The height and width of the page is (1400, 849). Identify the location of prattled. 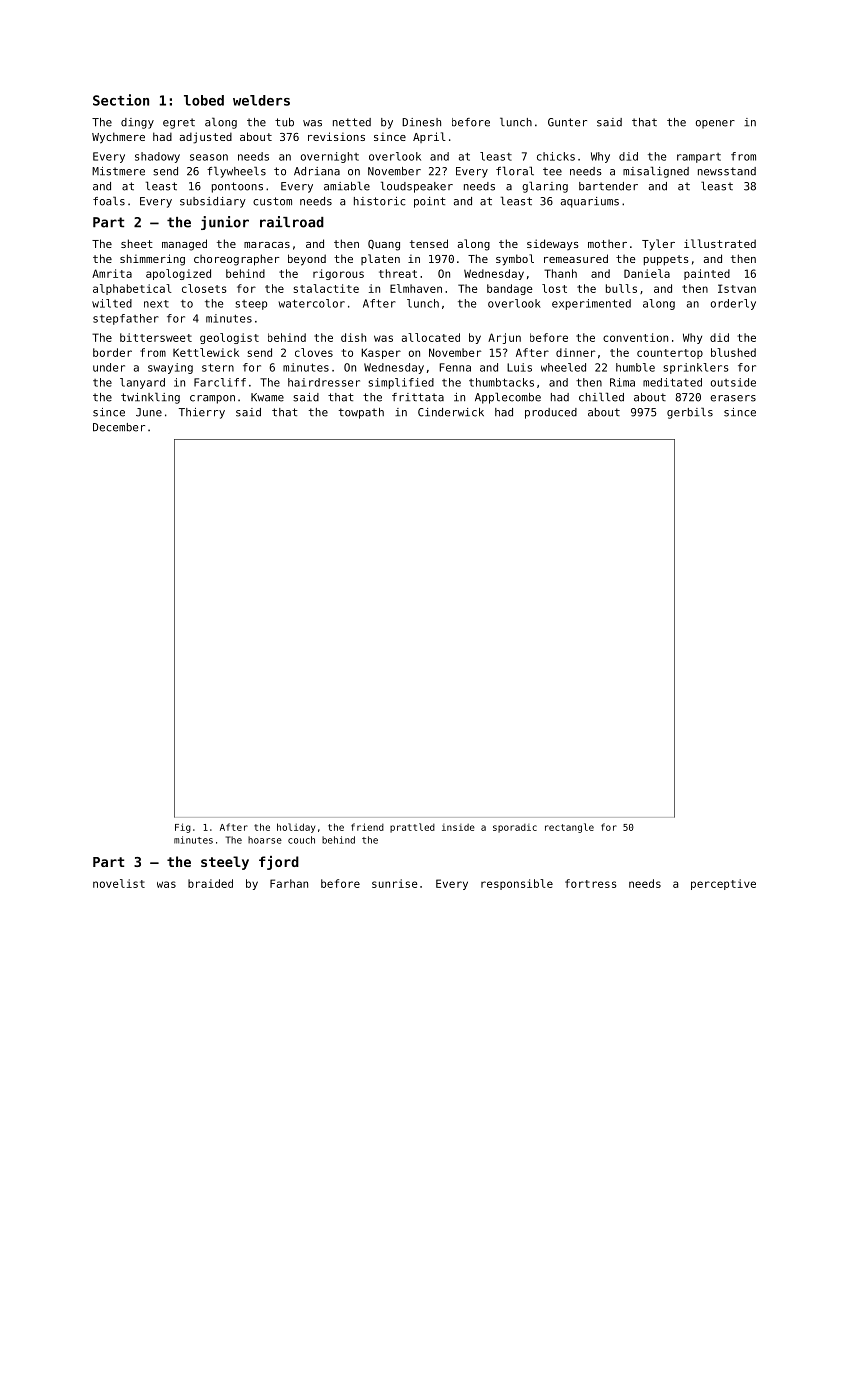
(412, 828).
